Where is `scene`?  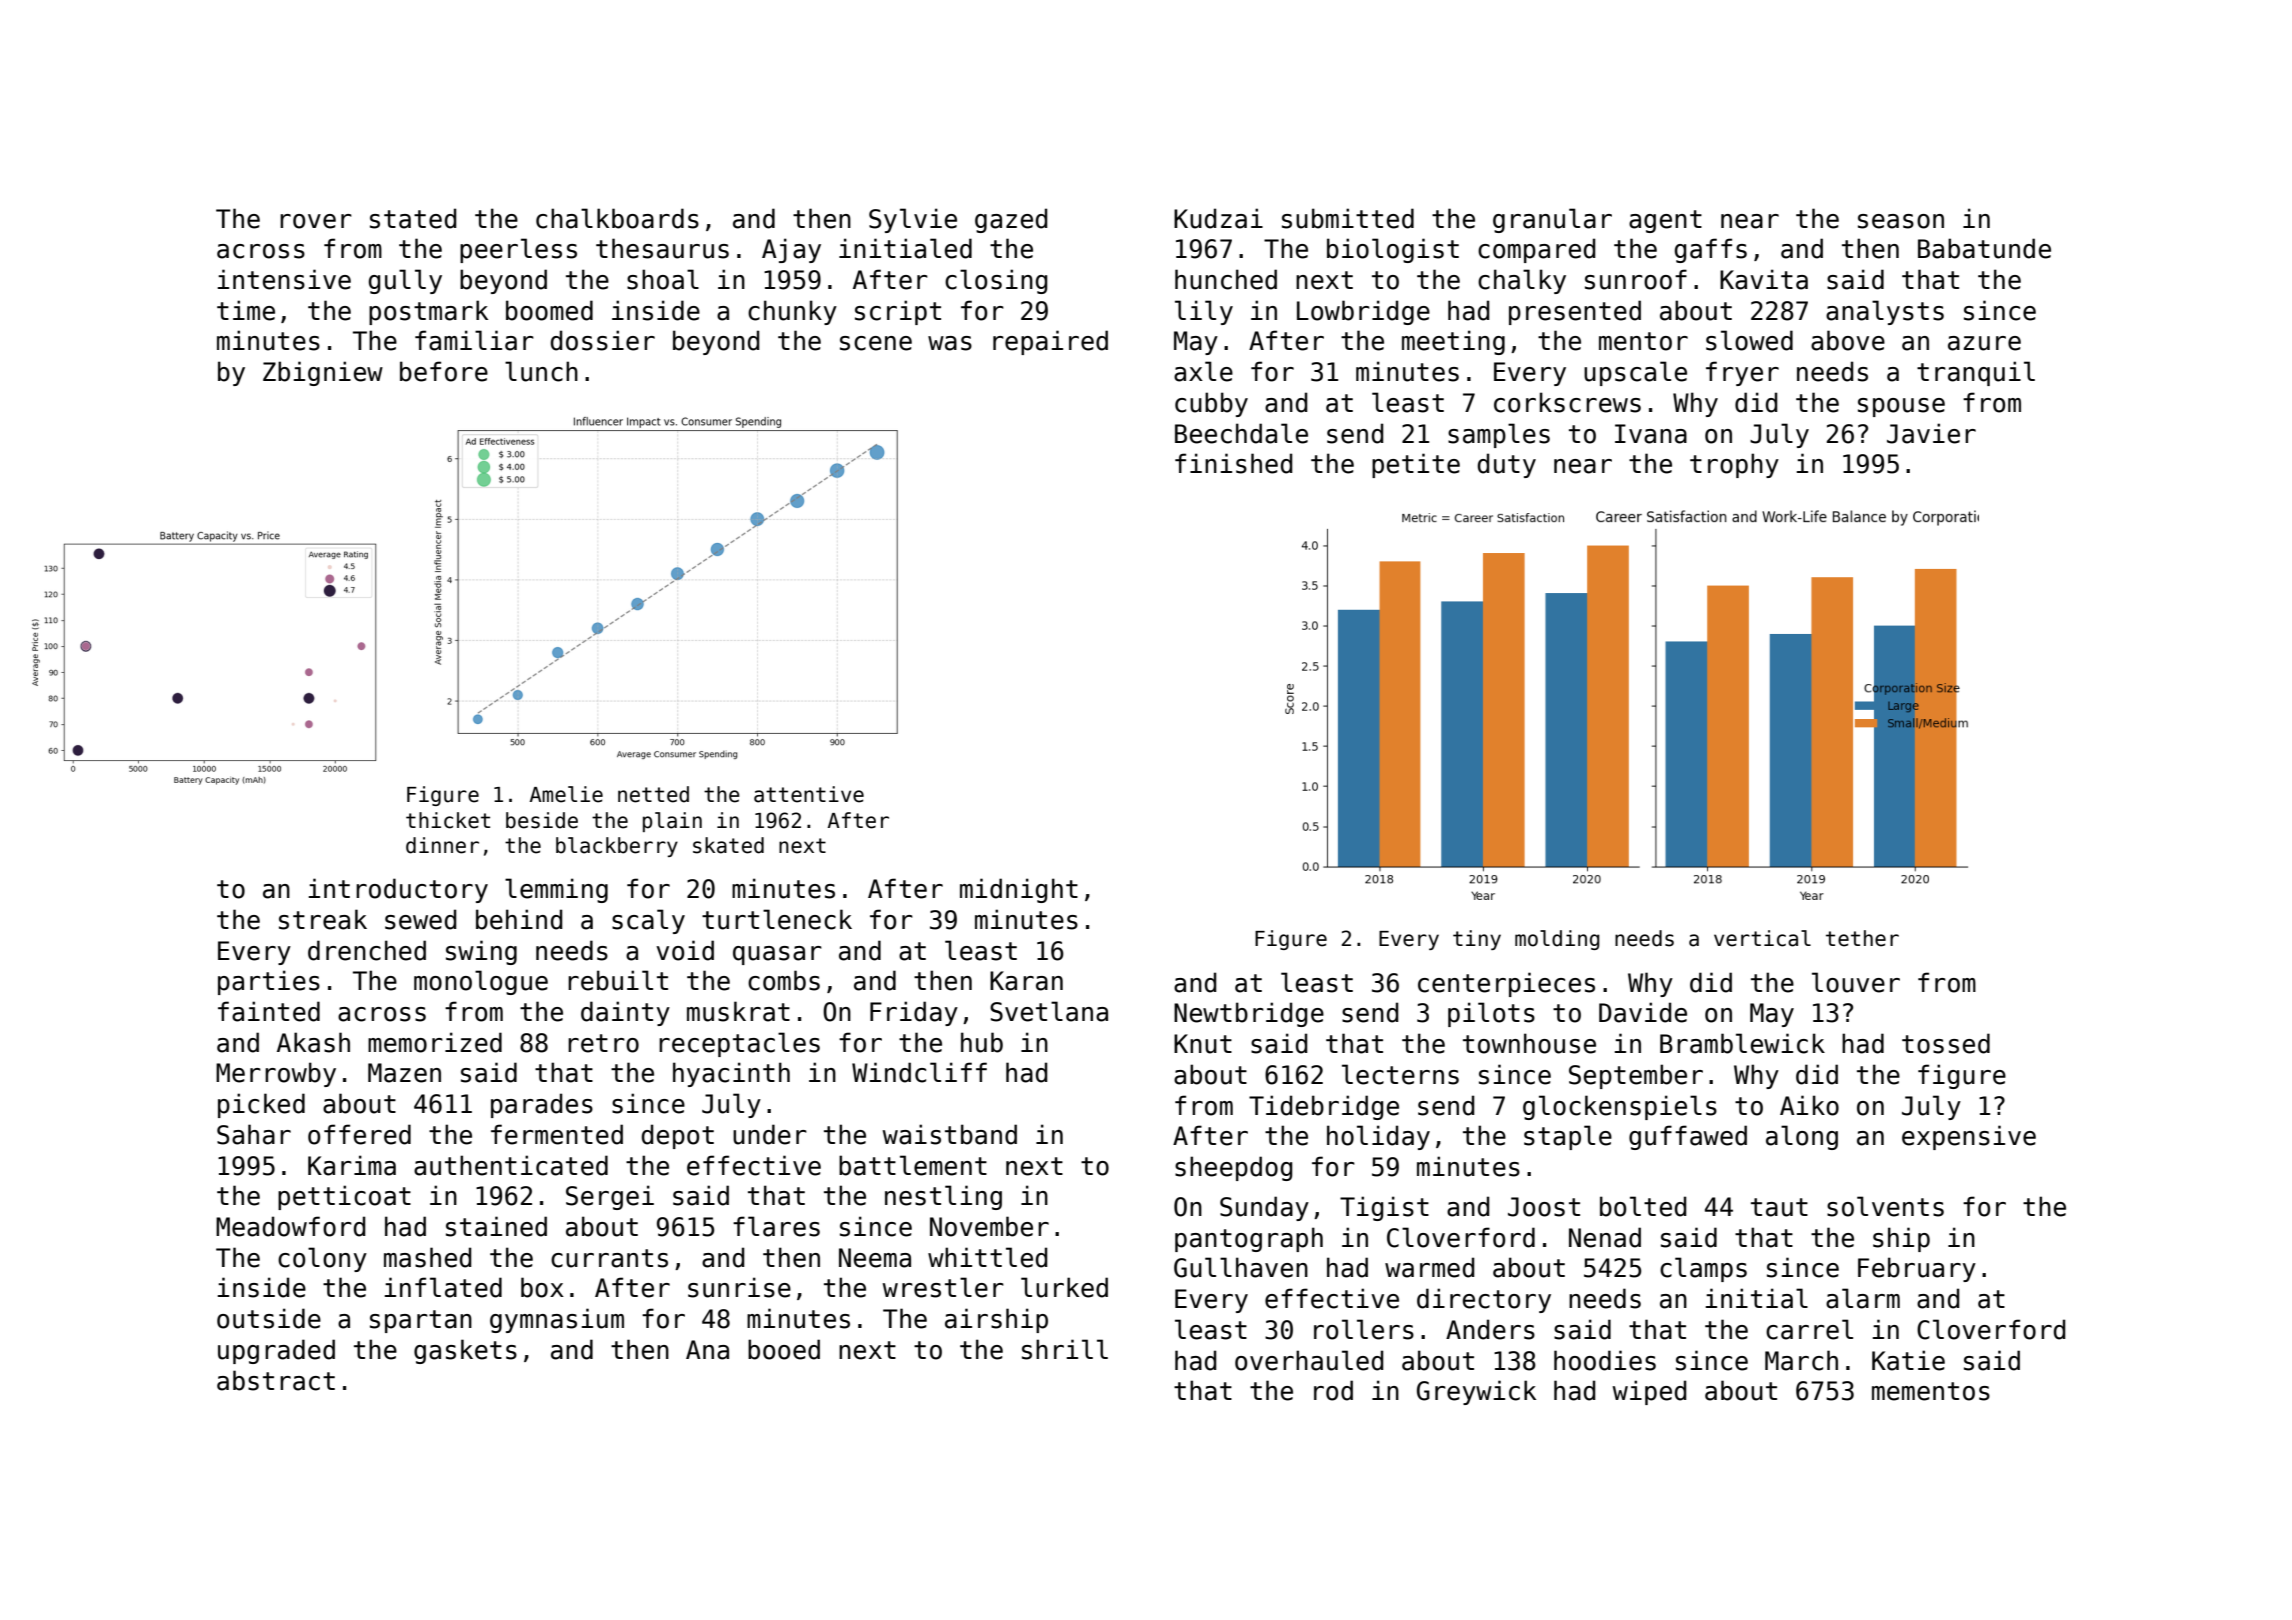 scene is located at coordinates (876, 343).
